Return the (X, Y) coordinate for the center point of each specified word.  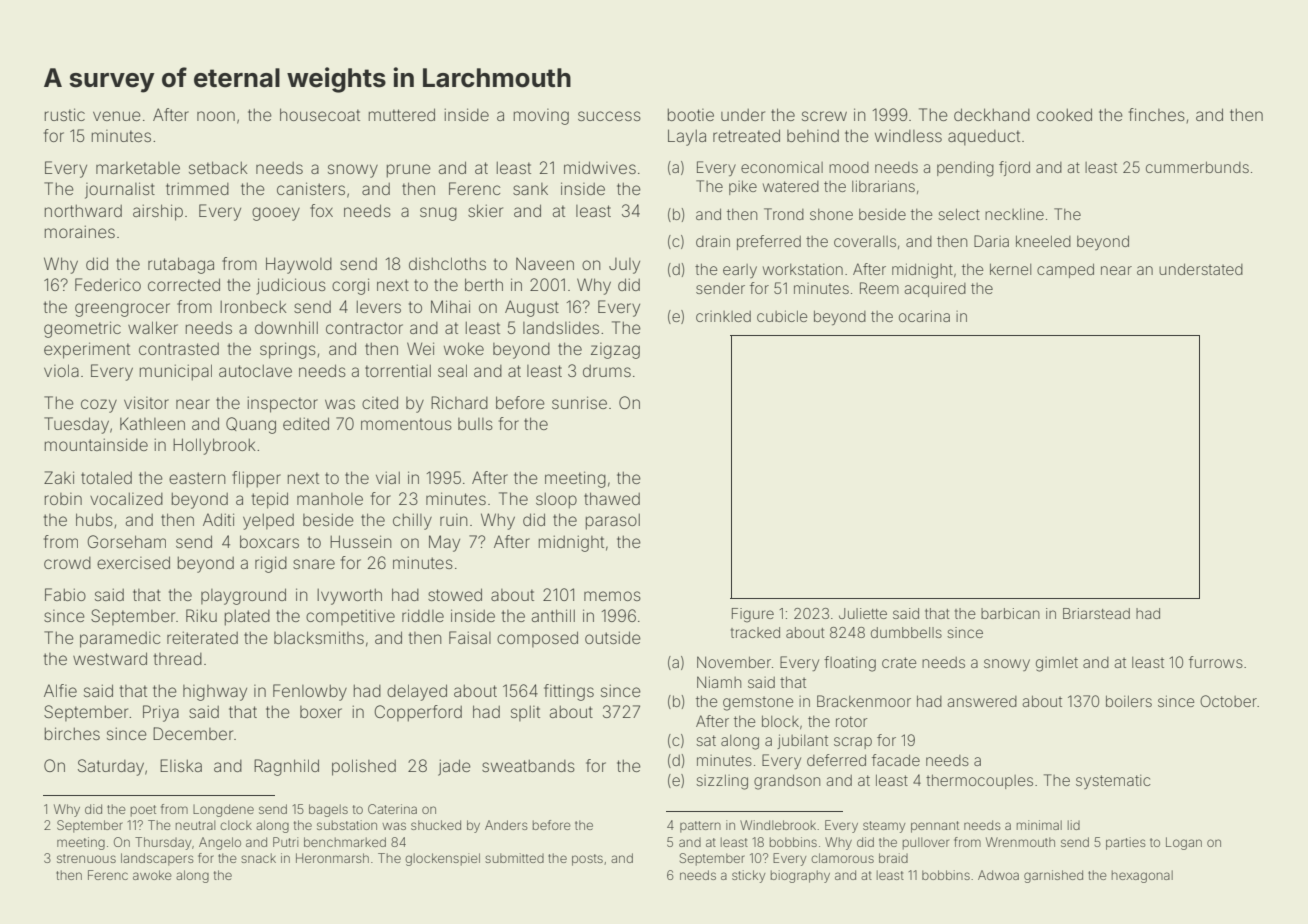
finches (1157, 114)
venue (117, 116)
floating (850, 664)
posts (587, 860)
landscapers (157, 859)
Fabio (65, 594)
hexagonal (1142, 876)
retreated (746, 135)
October (1228, 701)
